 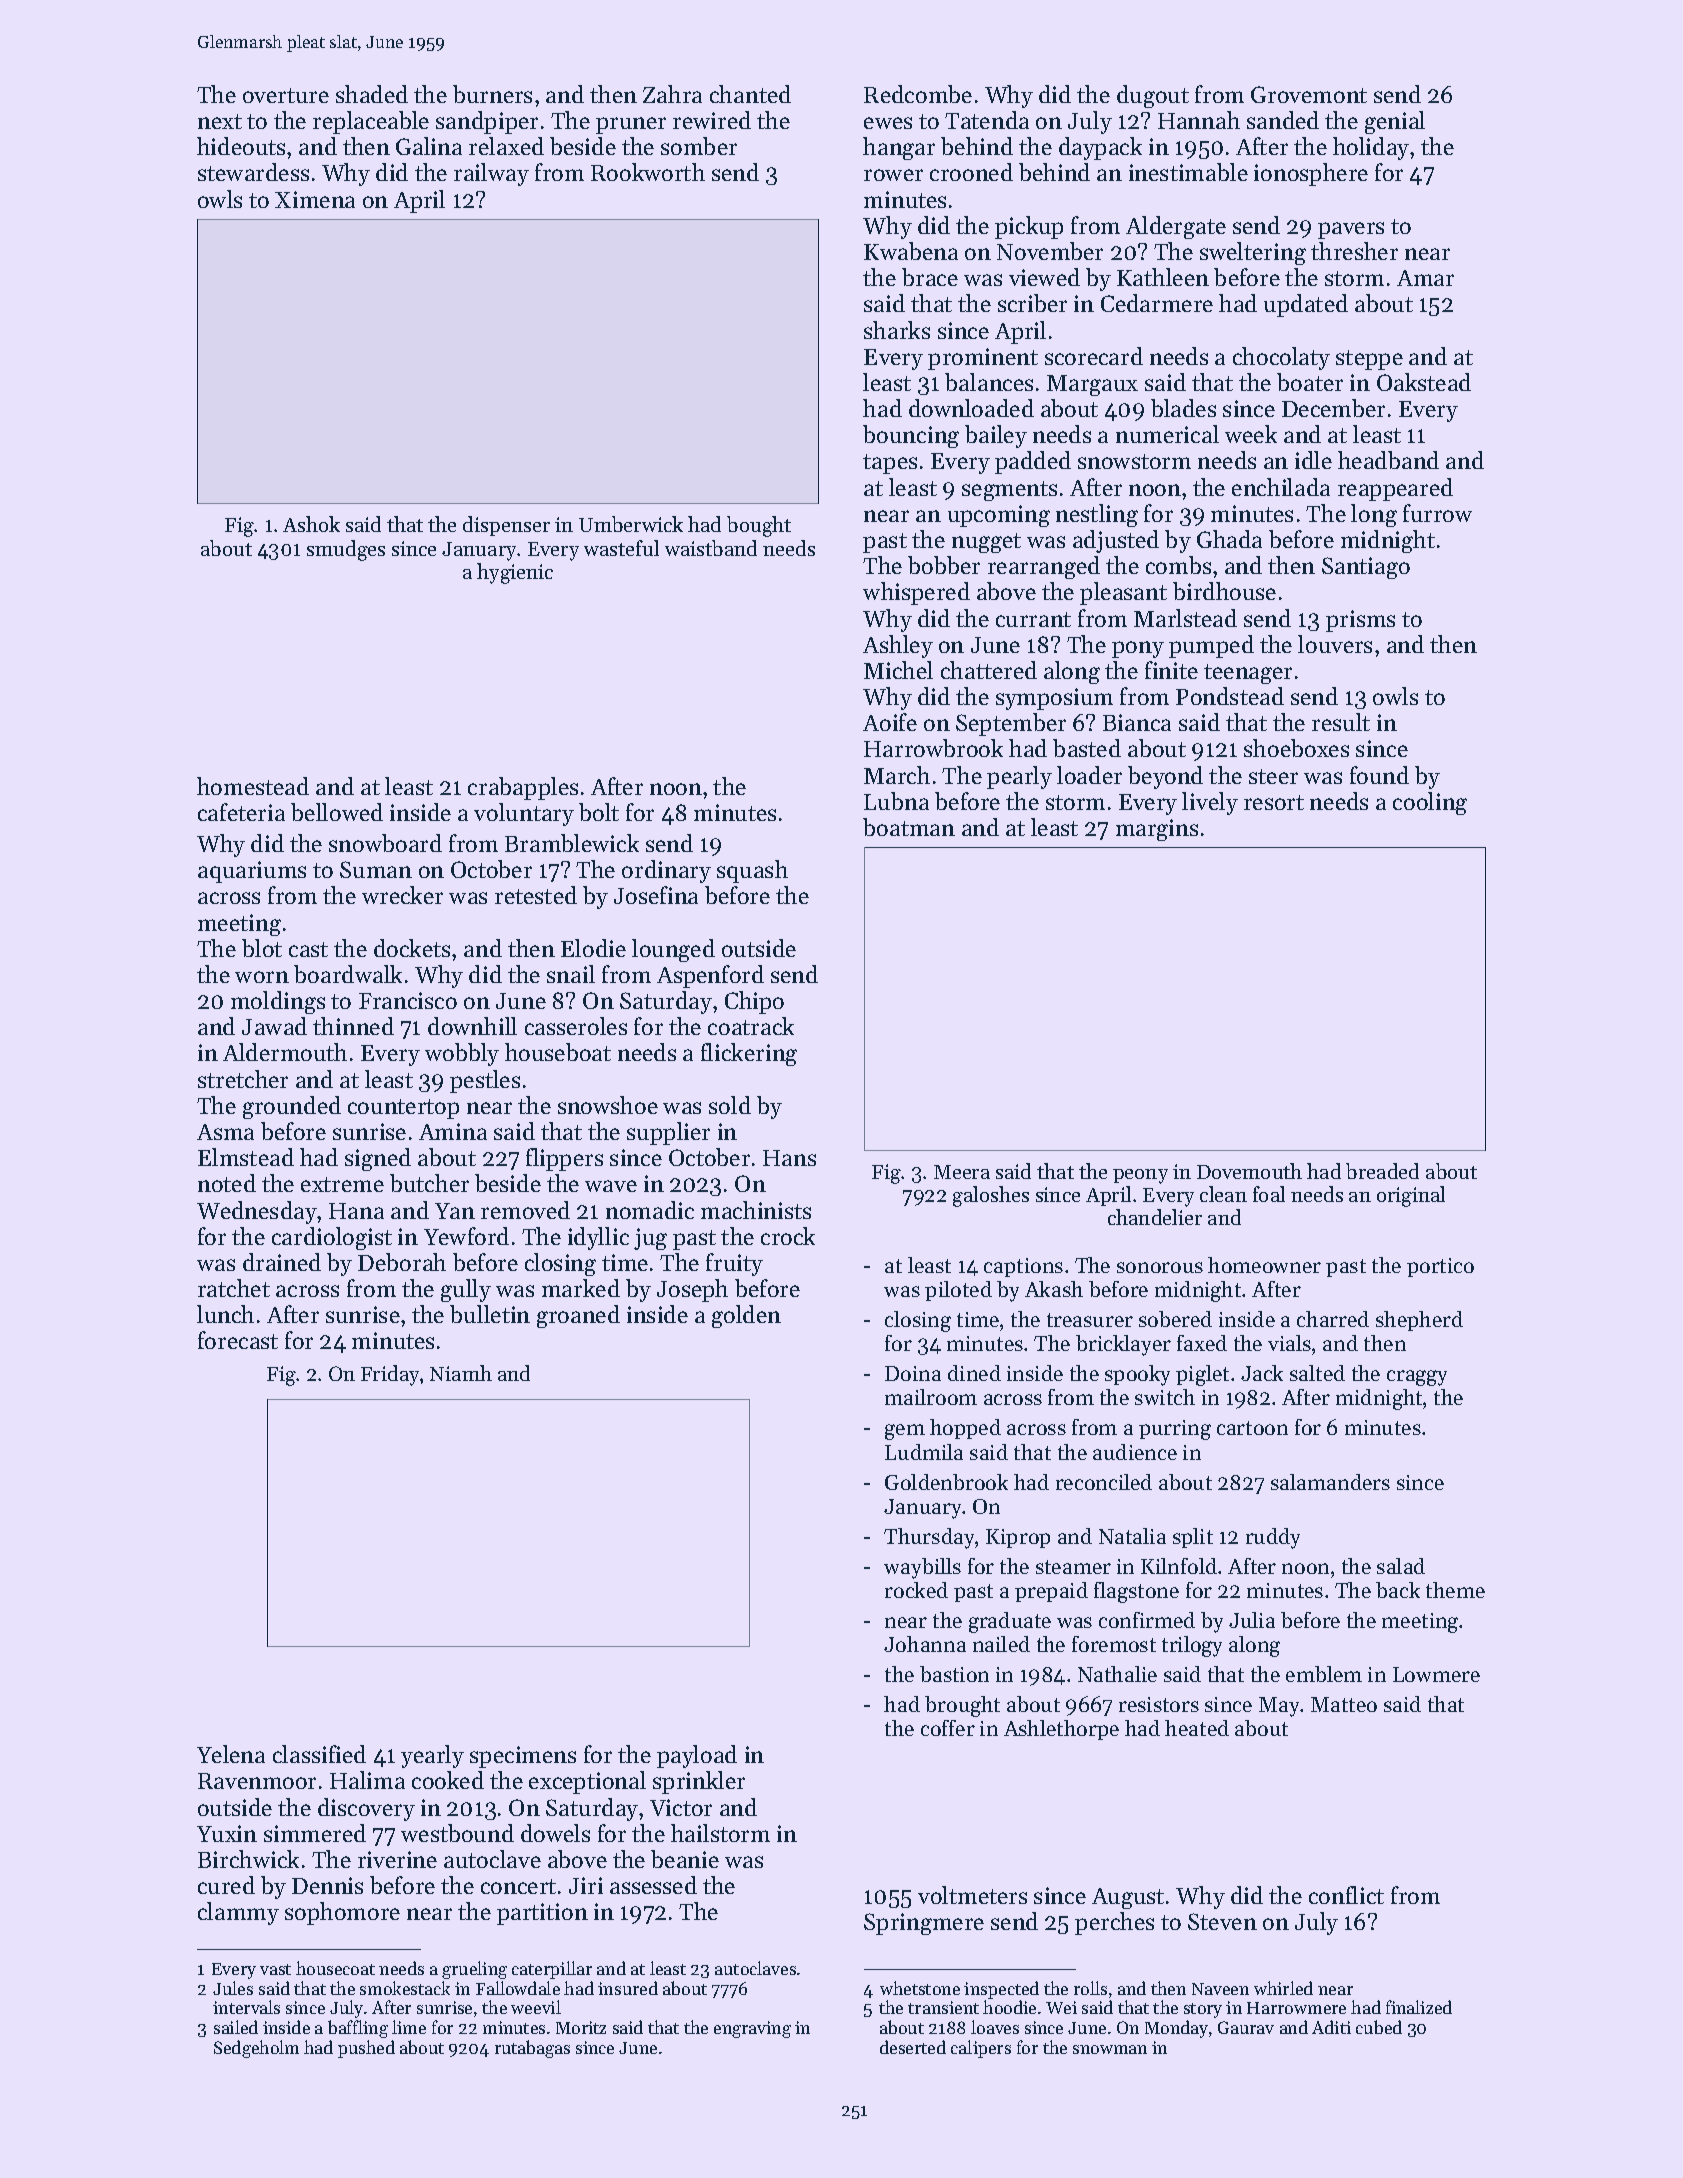 What do you see at coordinates (366, 2049) in the image?
I see `pushed` at bounding box center [366, 2049].
